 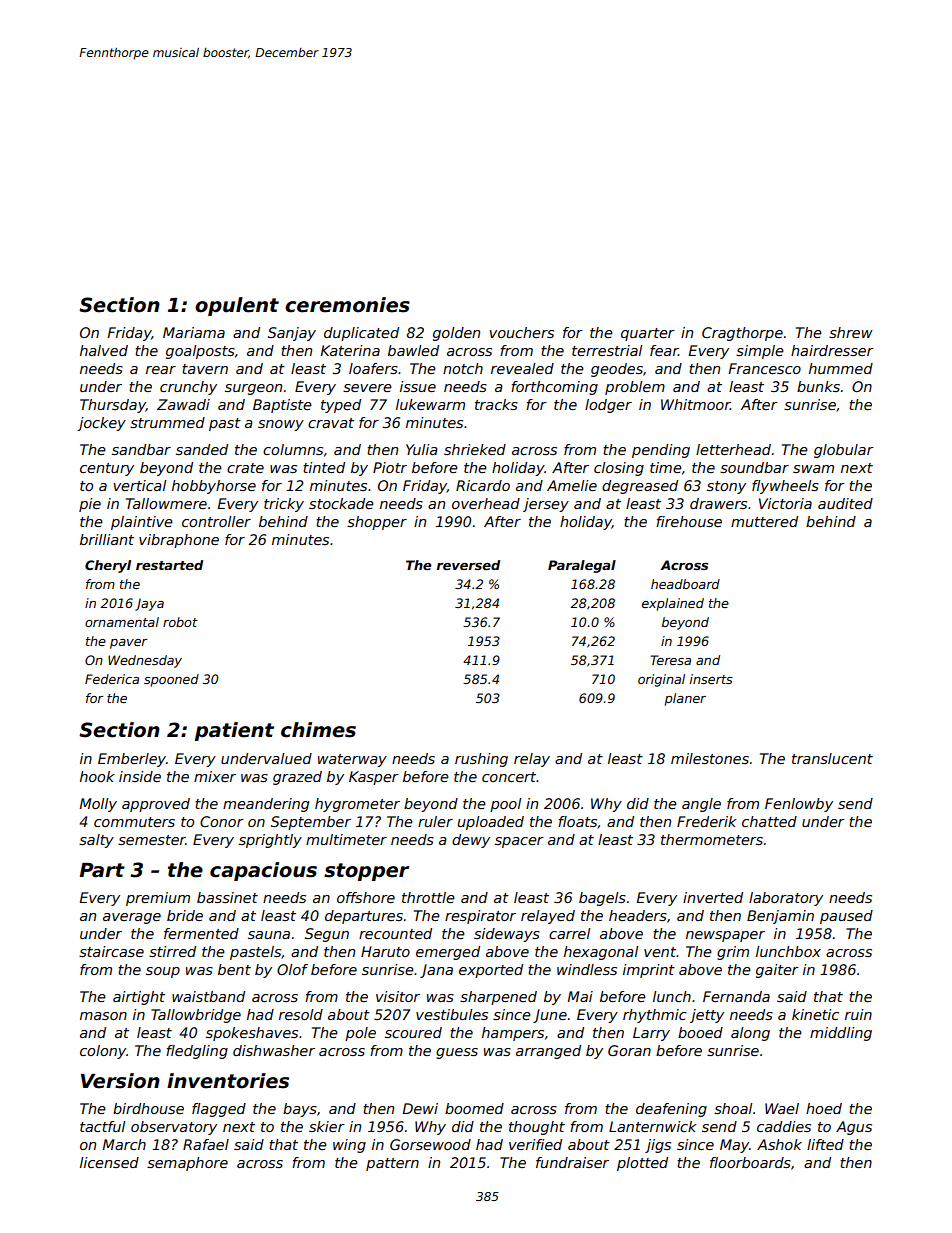 What do you see at coordinates (413, 350) in the document?
I see `bawled` at bounding box center [413, 350].
